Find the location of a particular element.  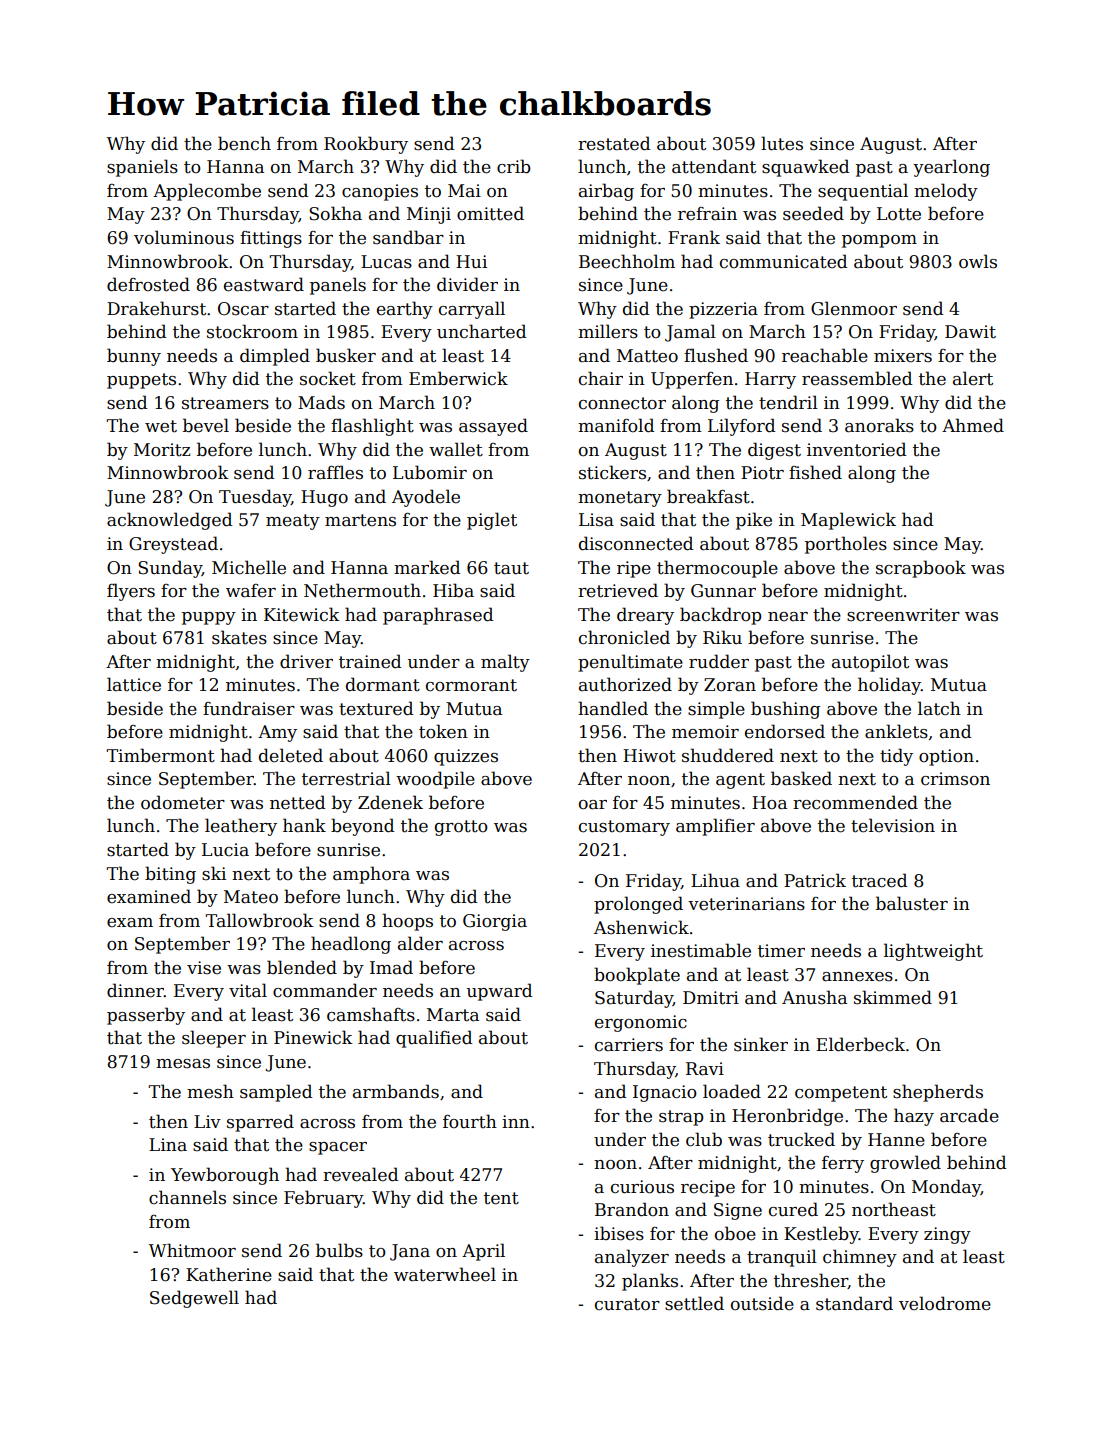

Michelle is located at coordinates (249, 567).
